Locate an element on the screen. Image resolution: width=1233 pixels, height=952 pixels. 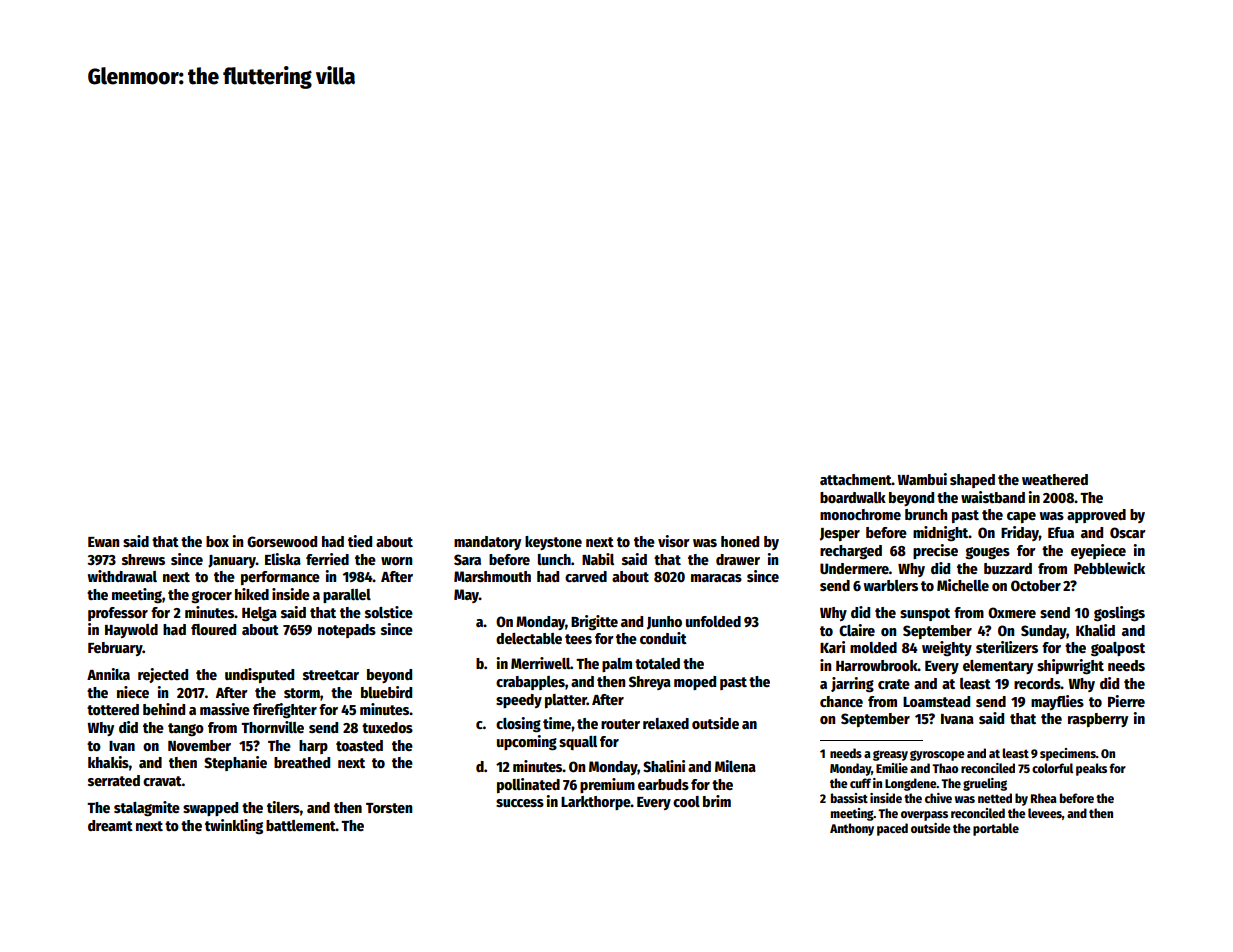
approved is located at coordinates (1096, 516).
